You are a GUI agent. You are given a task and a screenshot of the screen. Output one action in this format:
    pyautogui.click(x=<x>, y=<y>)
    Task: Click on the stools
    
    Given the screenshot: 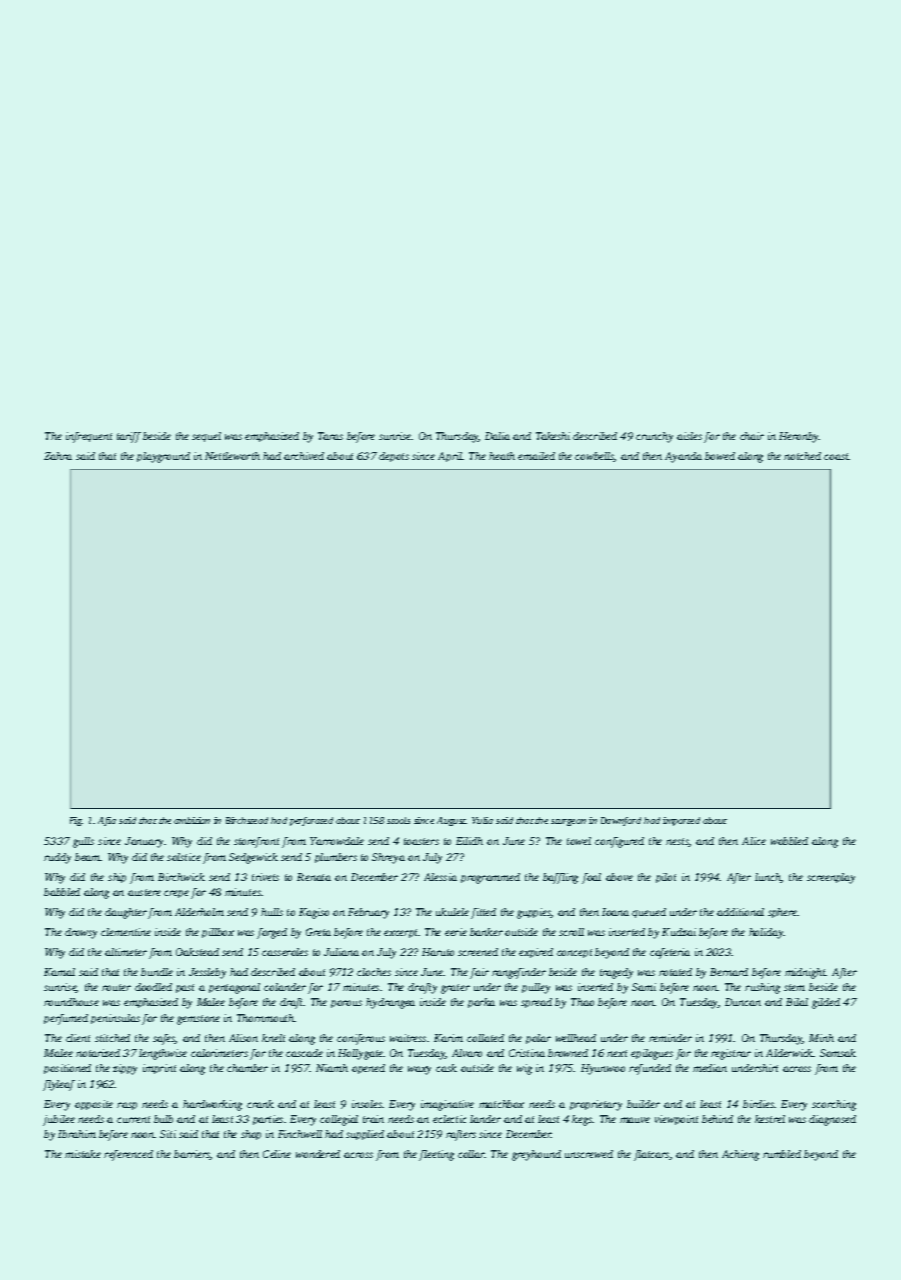 What is the action you would take?
    pyautogui.click(x=398, y=820)
